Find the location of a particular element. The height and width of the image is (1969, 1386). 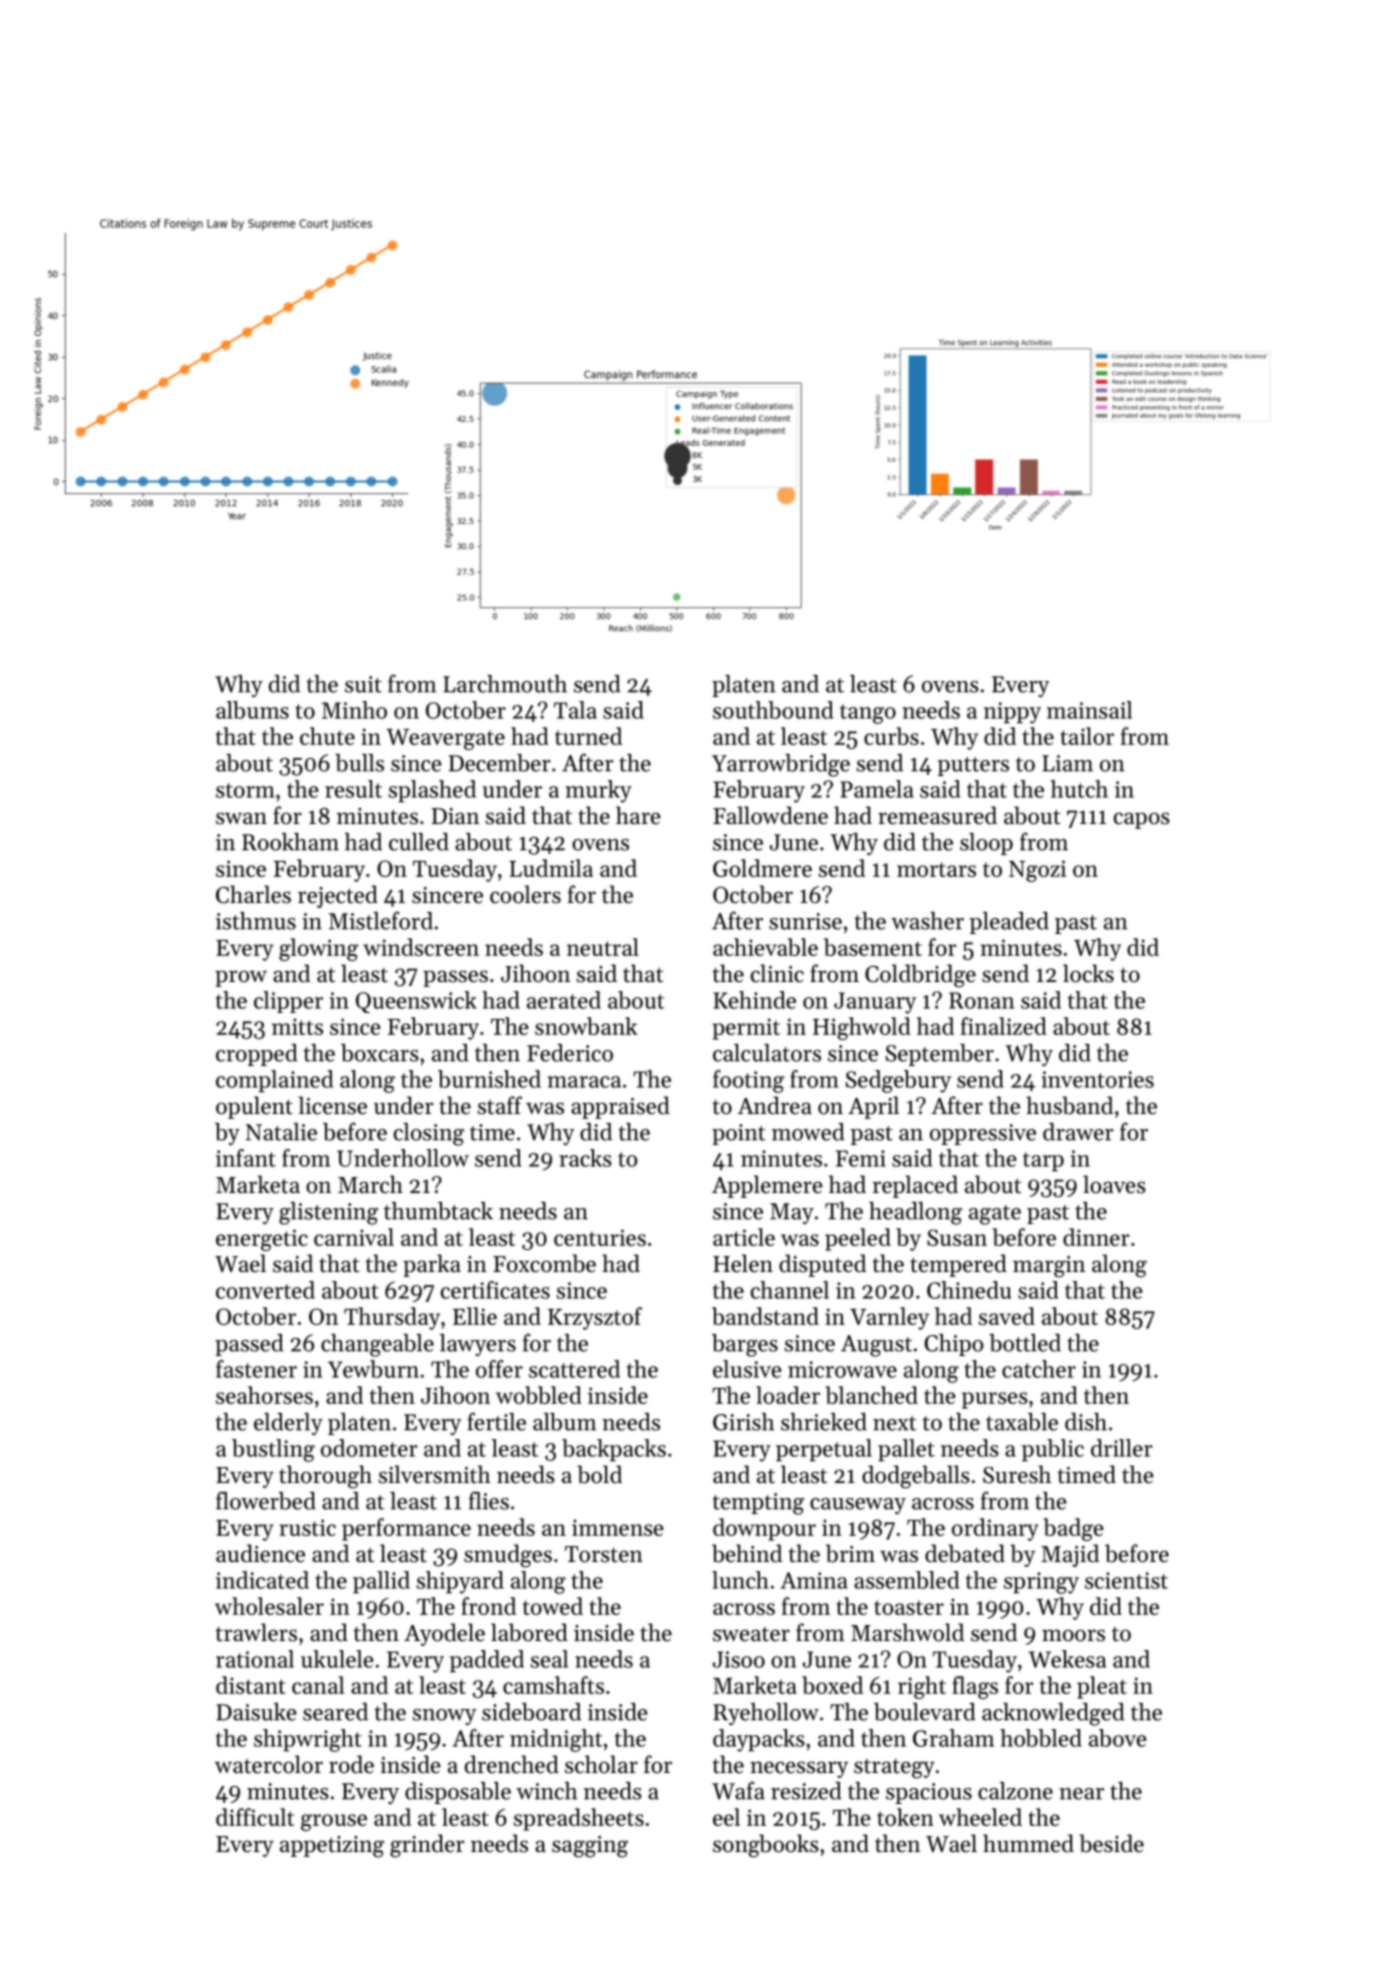

Wafa is located at coordinates (738, 1790).
